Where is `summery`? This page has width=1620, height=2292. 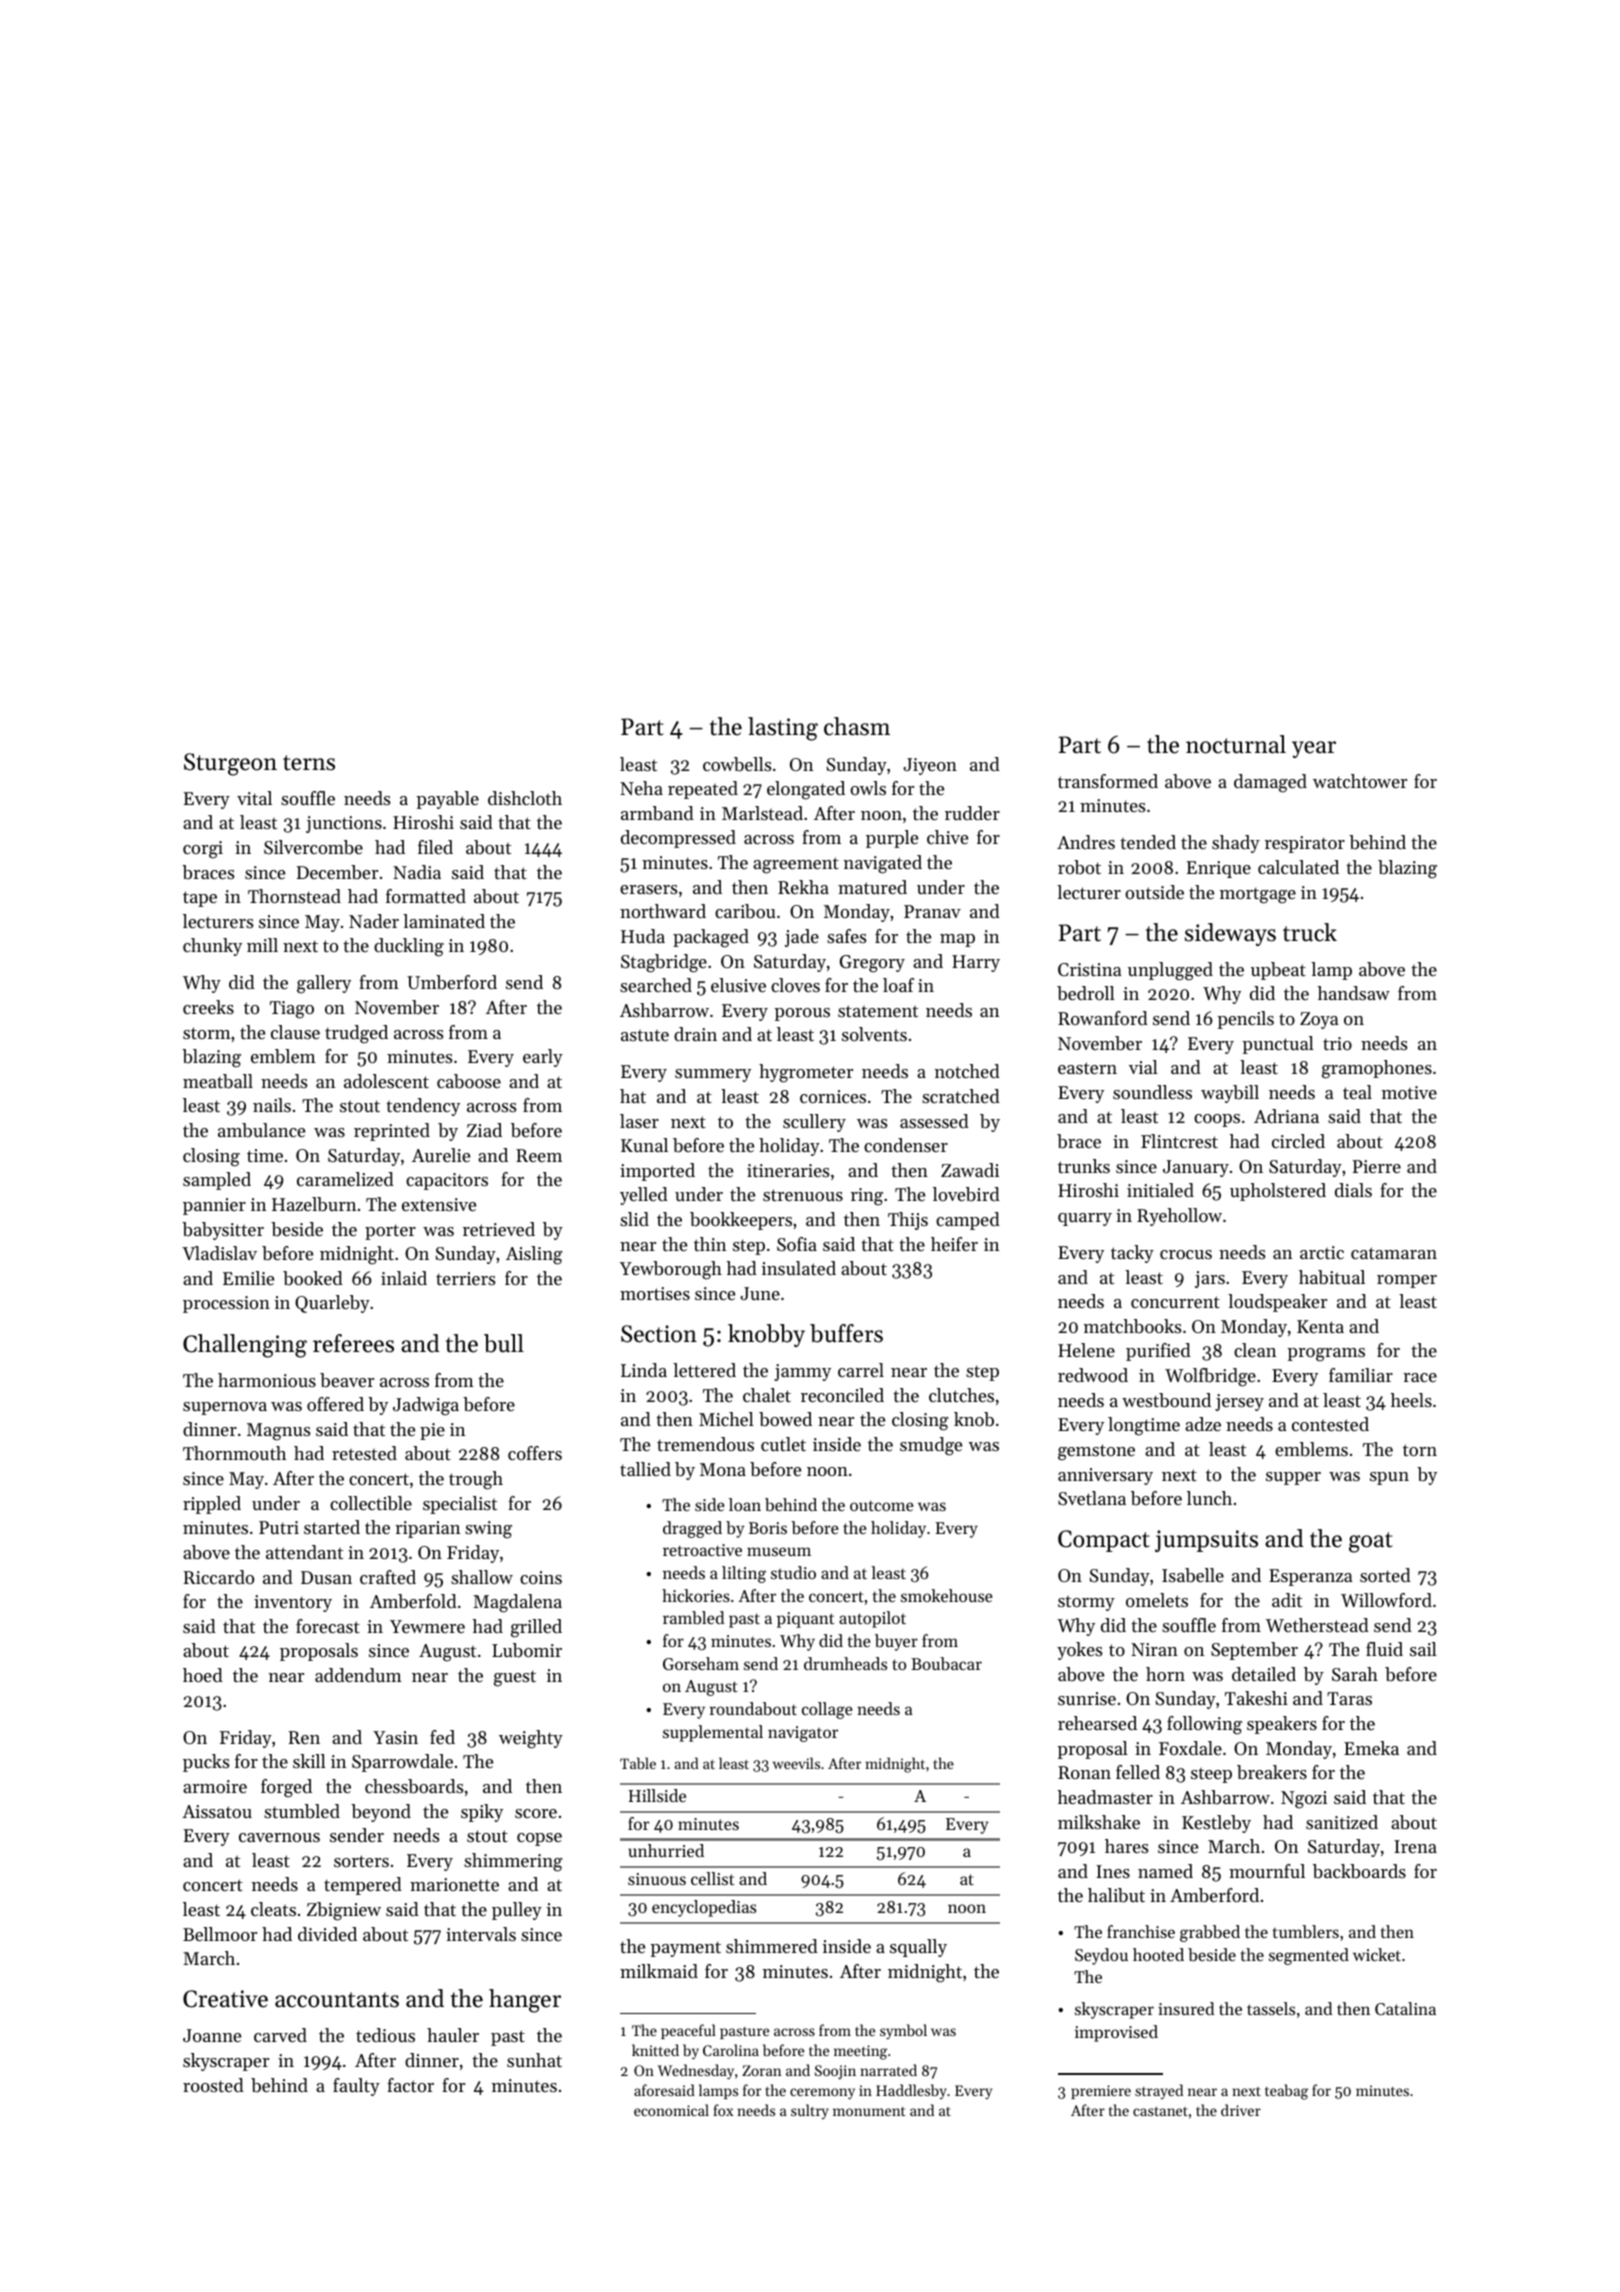
summery is located at coordinates (713, 1075).
